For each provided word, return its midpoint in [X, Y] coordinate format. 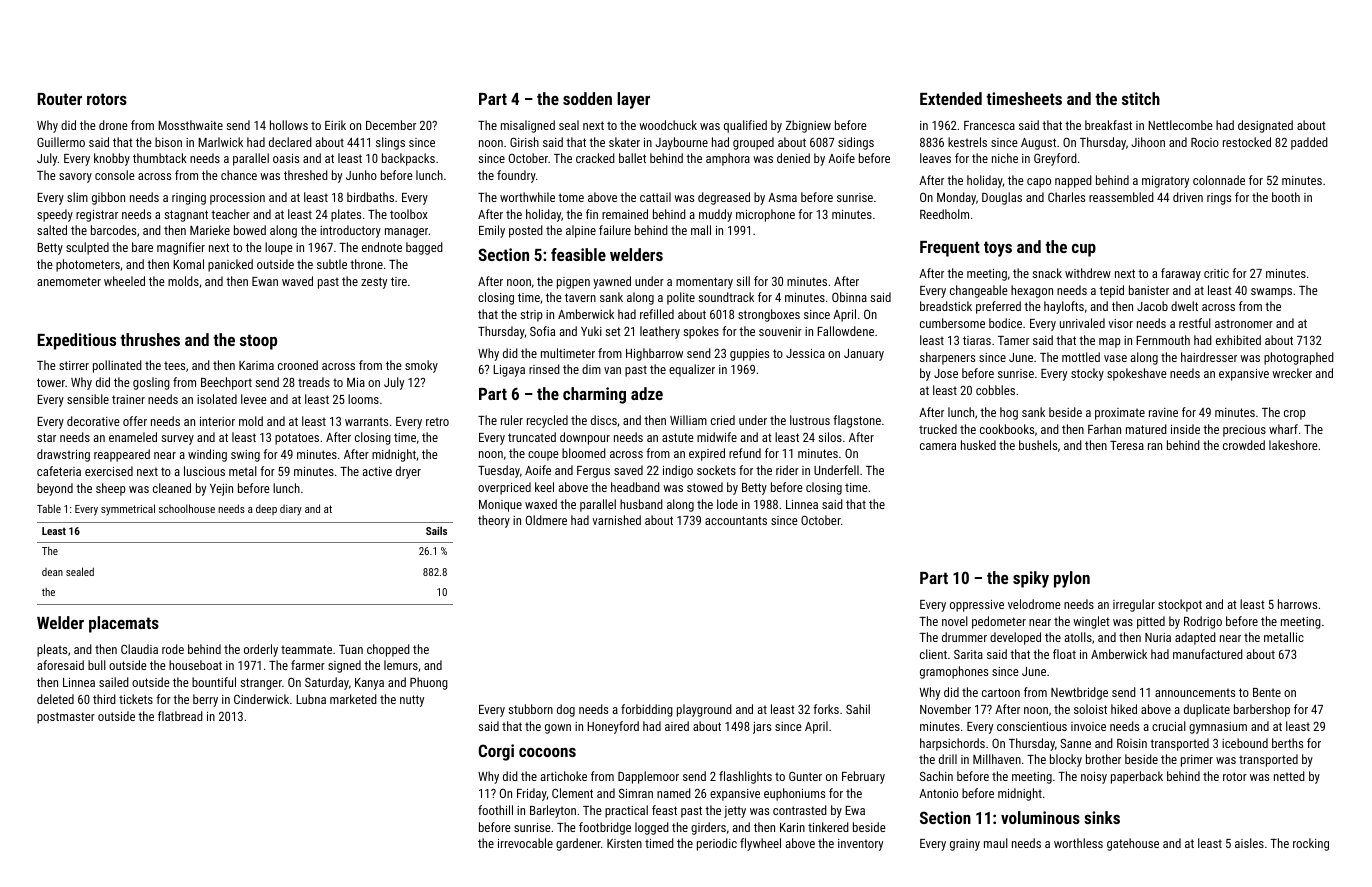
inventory [860, 845]
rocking [1311, 844]
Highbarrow [654, 354]
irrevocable [525, 843]
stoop [258, 342]
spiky [1031, 579]
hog [1009, 413]
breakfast [1108, 125]
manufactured [1208, 654]
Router [59, 99]
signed [344, 666]
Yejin [221, 490]
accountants [736, 520]
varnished [616, 520]
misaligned [528, 126]
